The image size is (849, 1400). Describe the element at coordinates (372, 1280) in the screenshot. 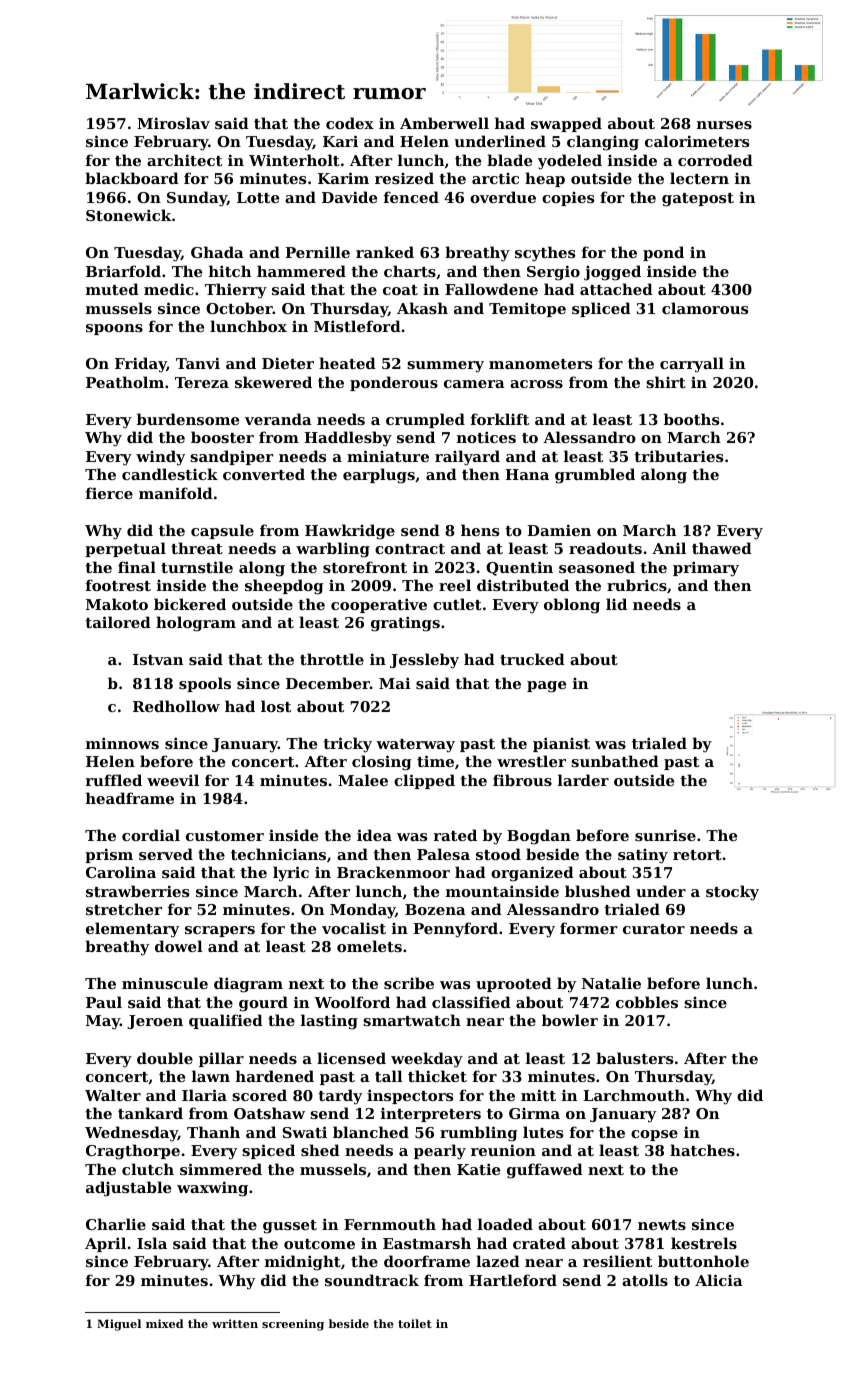

I see `soundtrack` at that location.
